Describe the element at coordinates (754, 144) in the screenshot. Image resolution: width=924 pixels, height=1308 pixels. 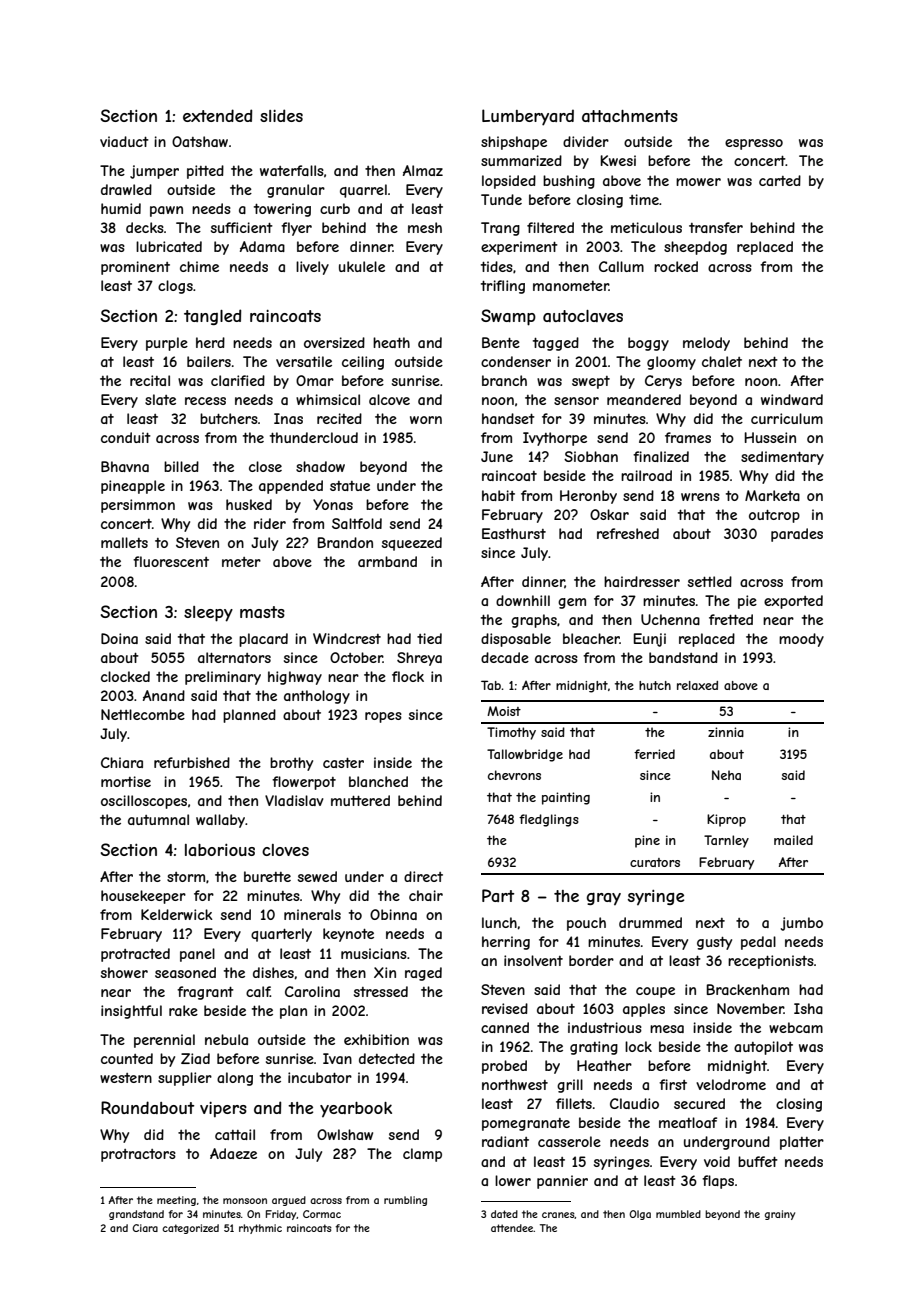
I see `espresso` at that location.
